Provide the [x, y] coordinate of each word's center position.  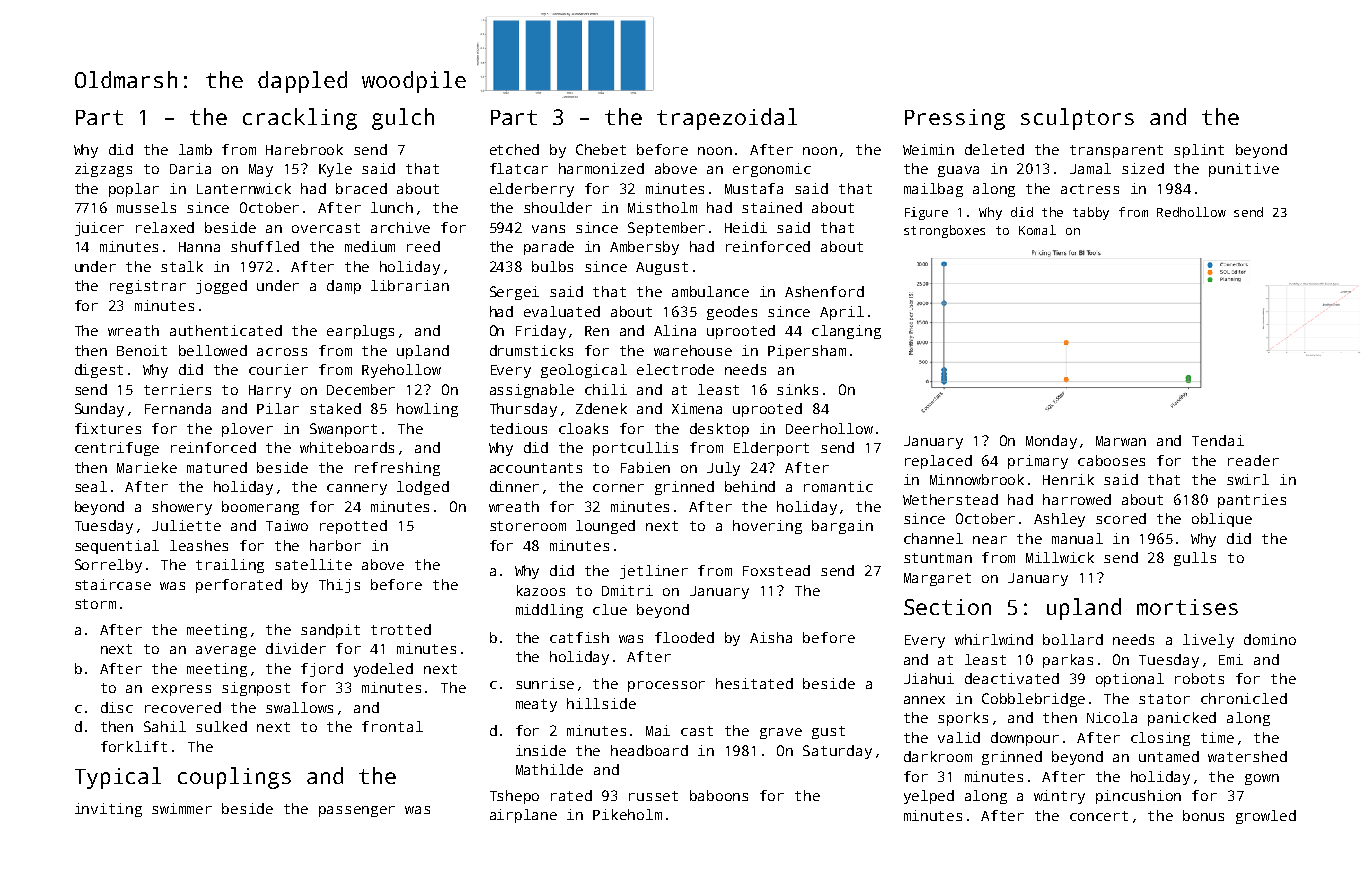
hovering [767, 527]
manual [1077, 538]
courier [278, 369]
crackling [300, 119]
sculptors [1077, 119]
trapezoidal [727, 119]
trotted [401, 629]
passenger [357, 811]
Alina [675, 330]
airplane [523, 816]
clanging [846, 332]
